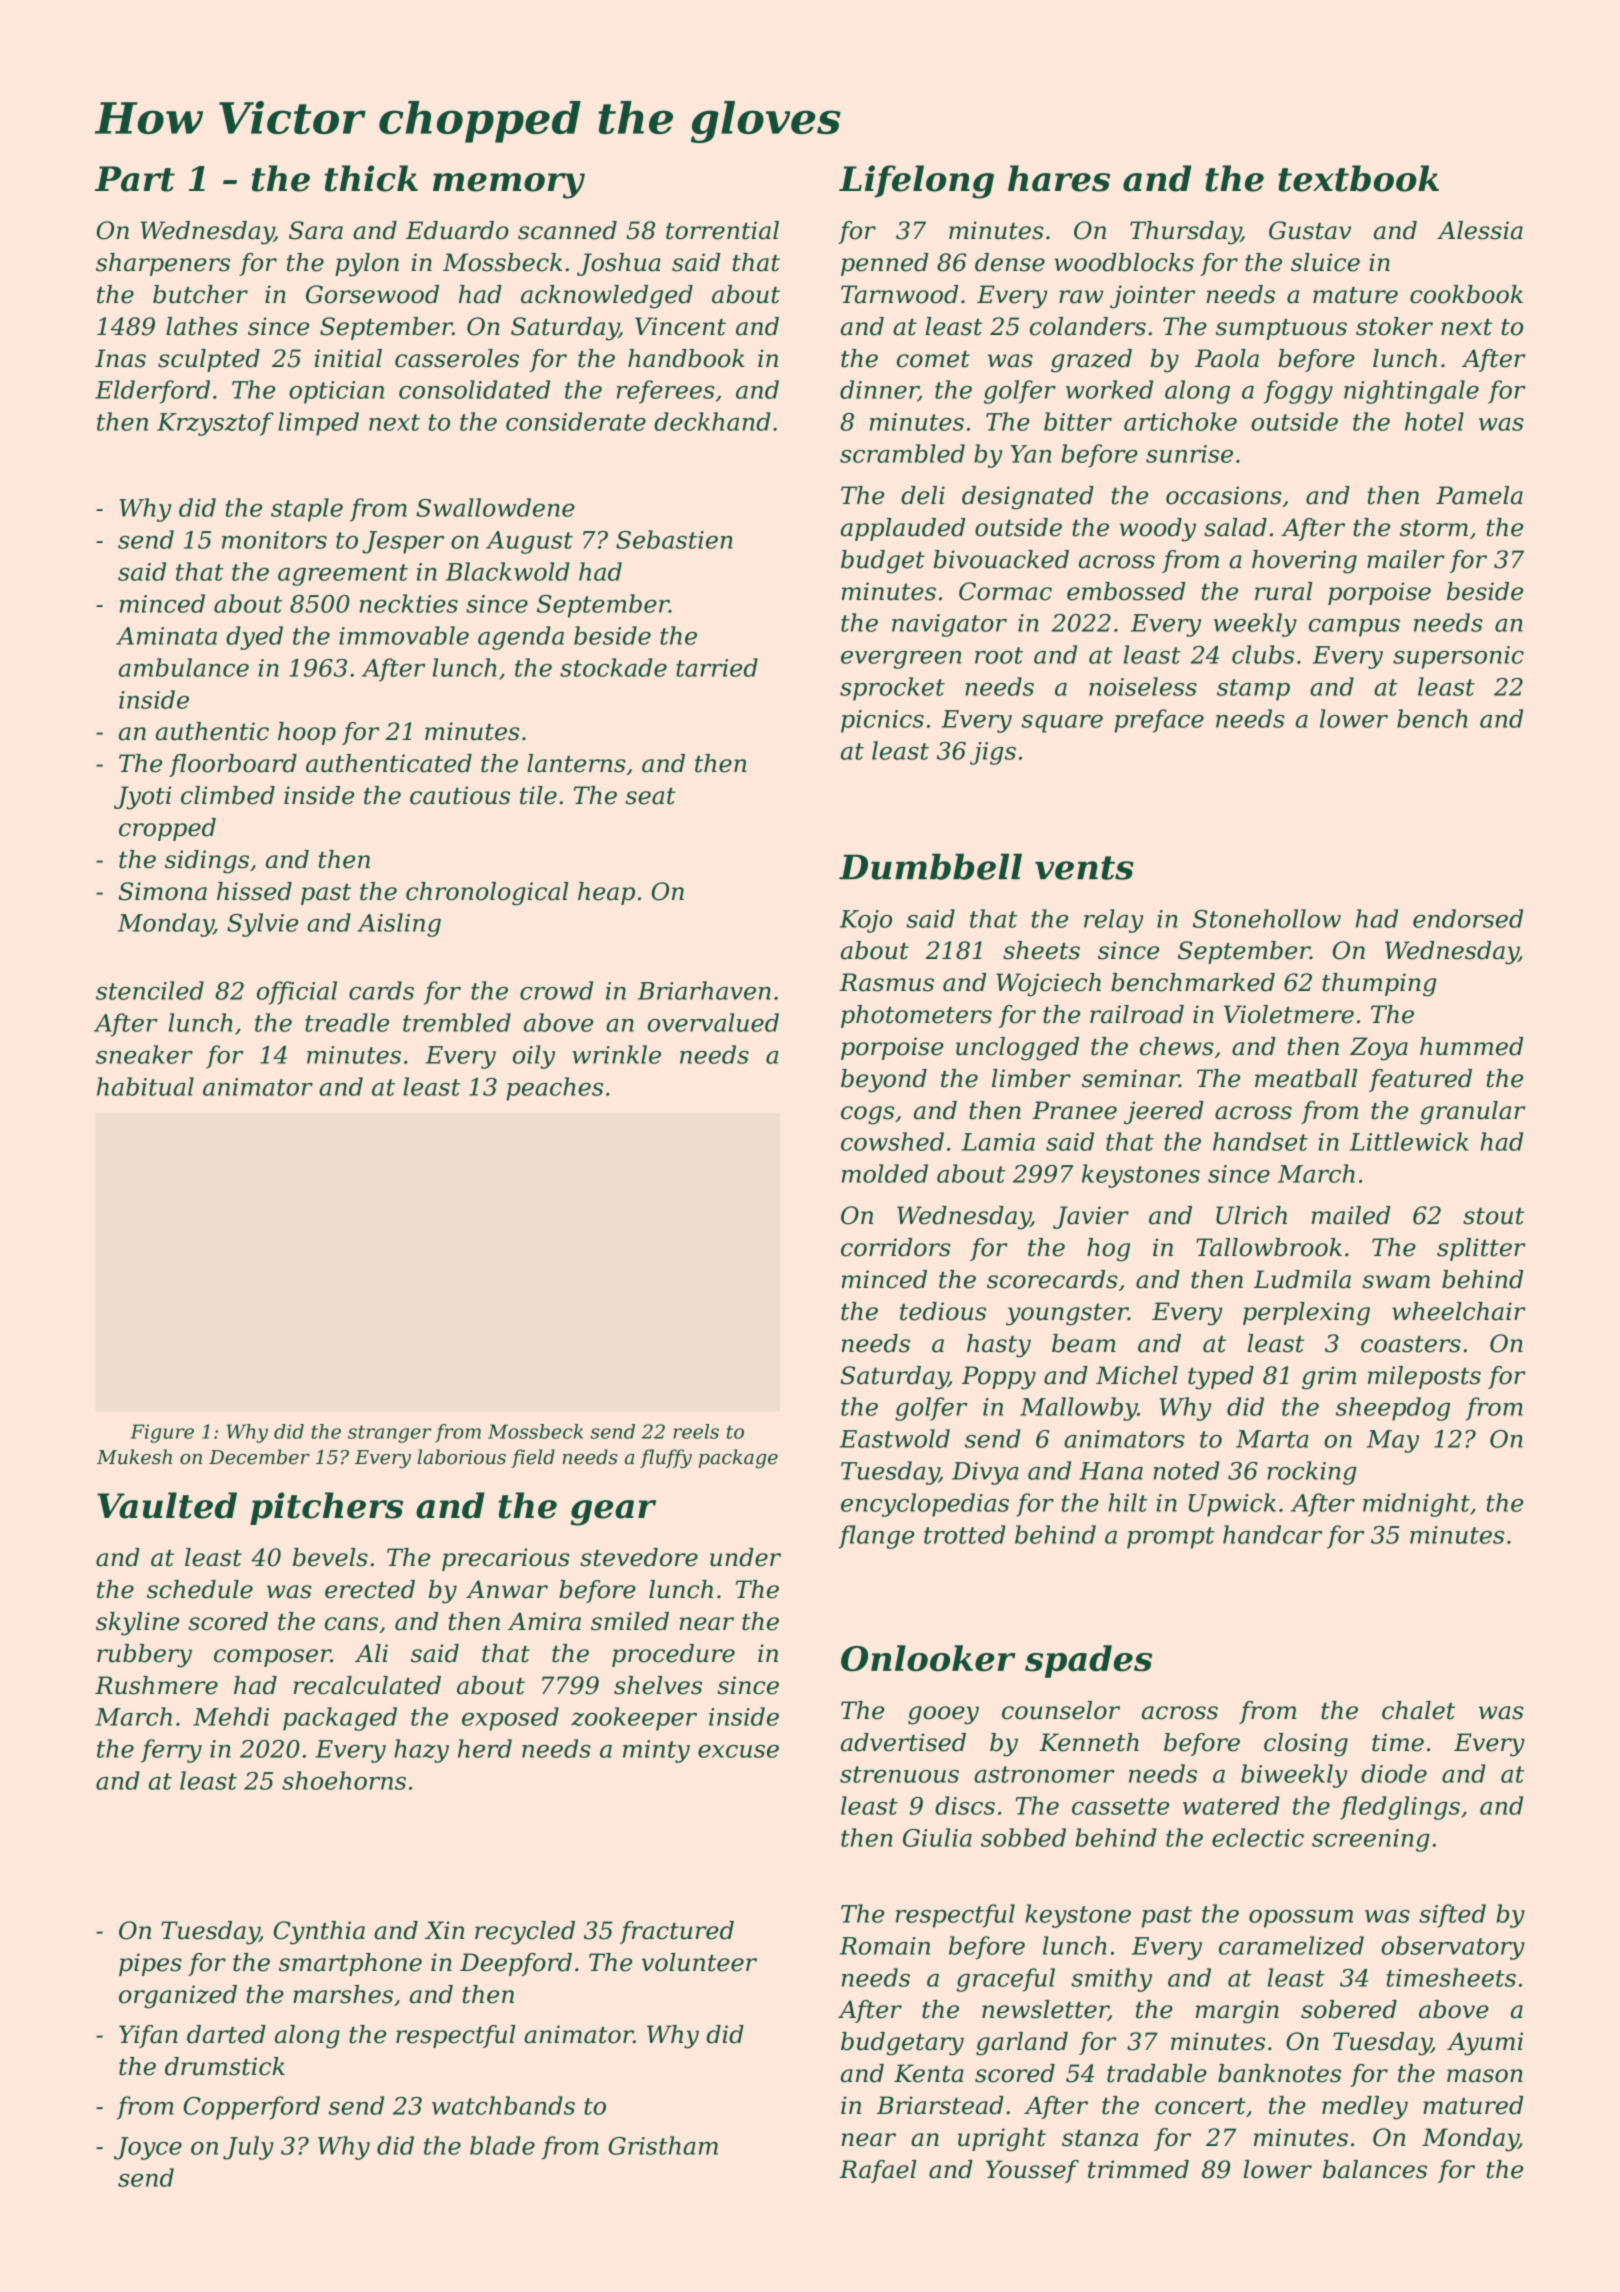  What do you see at coordinates (916, 182) in the screenshot?
I see `Lifelong` at bounding box center [916, 182].
